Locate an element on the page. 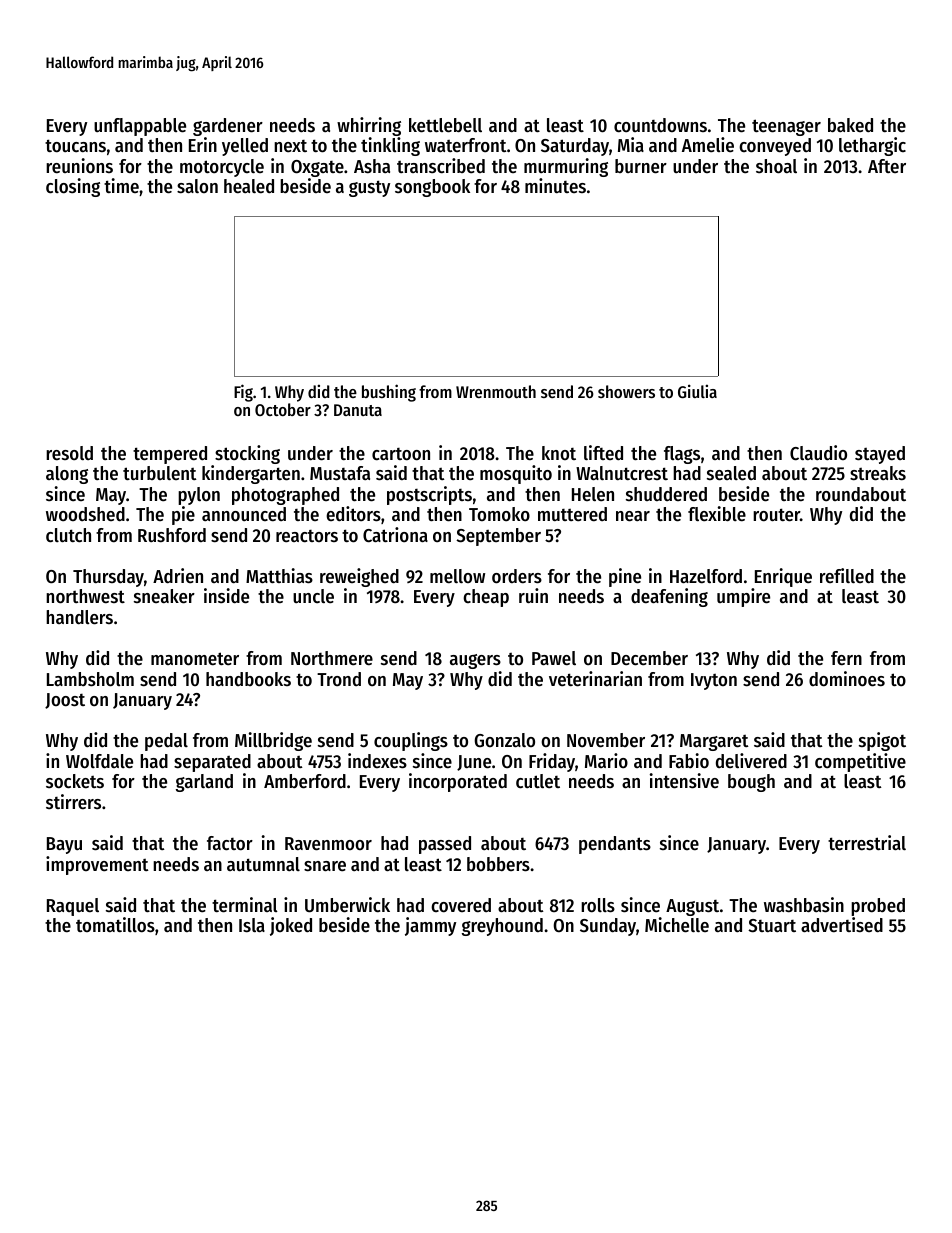  uncle is located at coordinates (313, 596).
